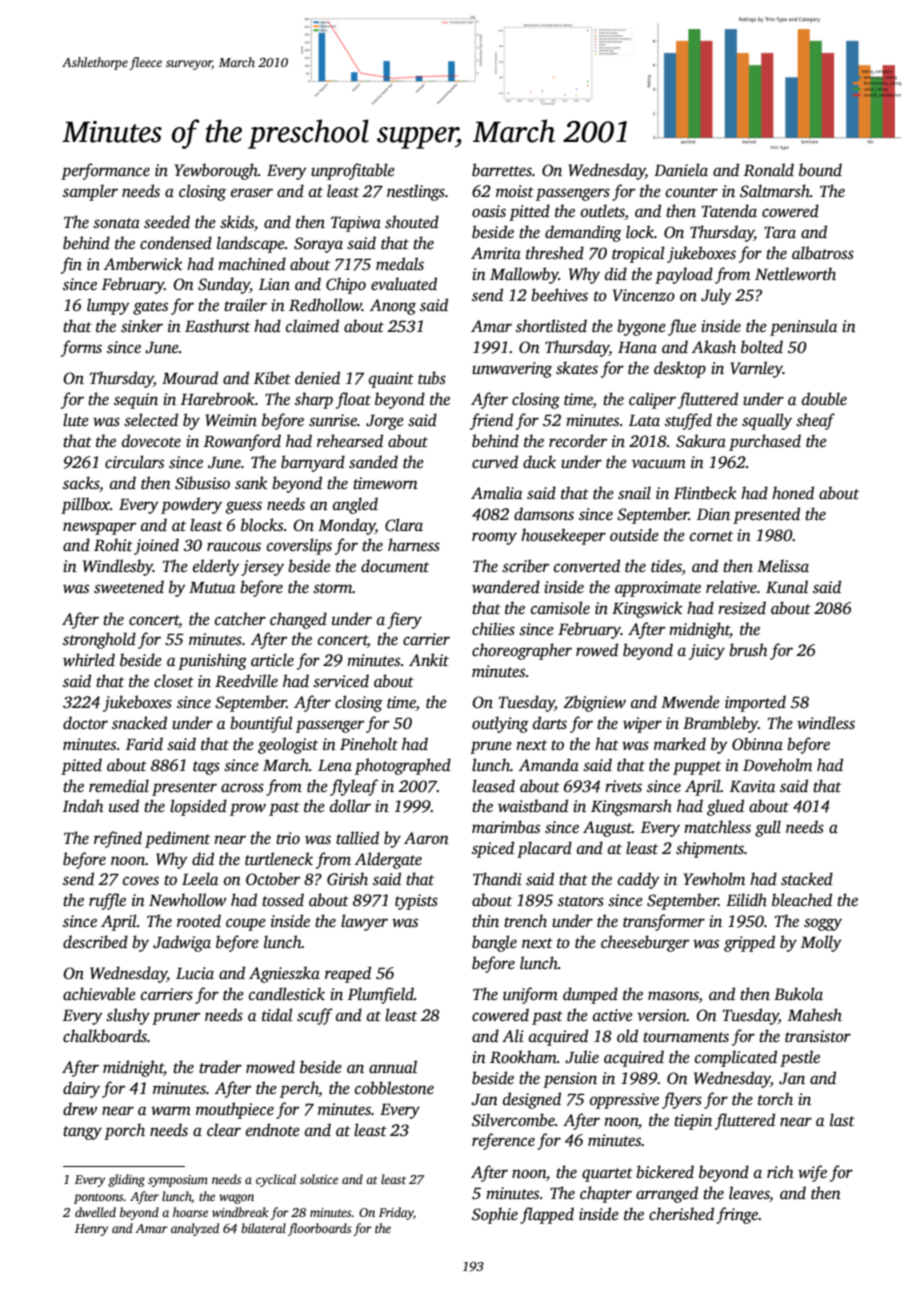 The height and width of the screenshot is (1308, 924). I want to click on chalkboards, so click(105, 1036).
